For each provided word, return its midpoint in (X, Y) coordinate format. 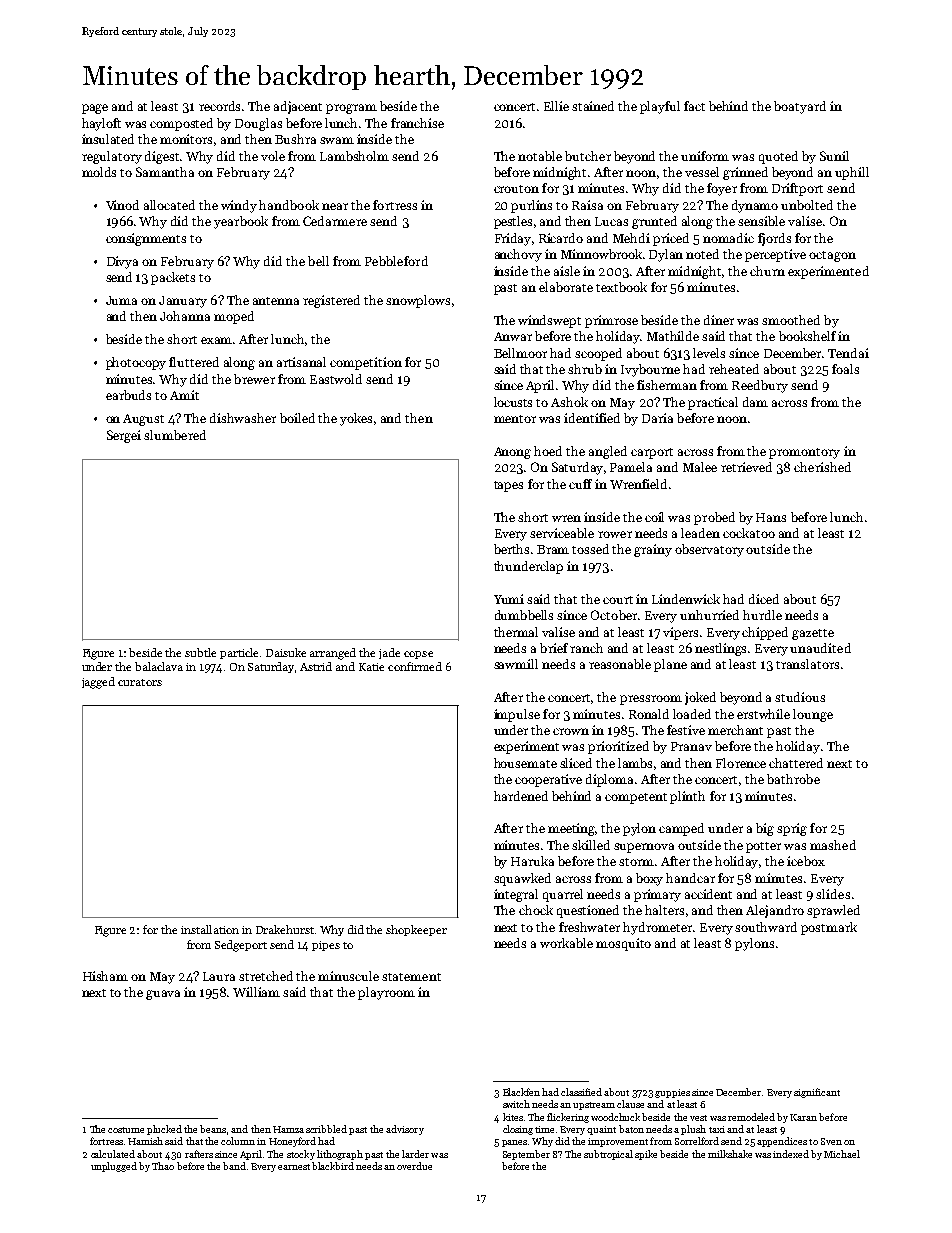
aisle (567, 271)
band (234, 1166)
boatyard (800, 107)
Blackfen (521, 1092)
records (219, 106)
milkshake (730, 1154)
